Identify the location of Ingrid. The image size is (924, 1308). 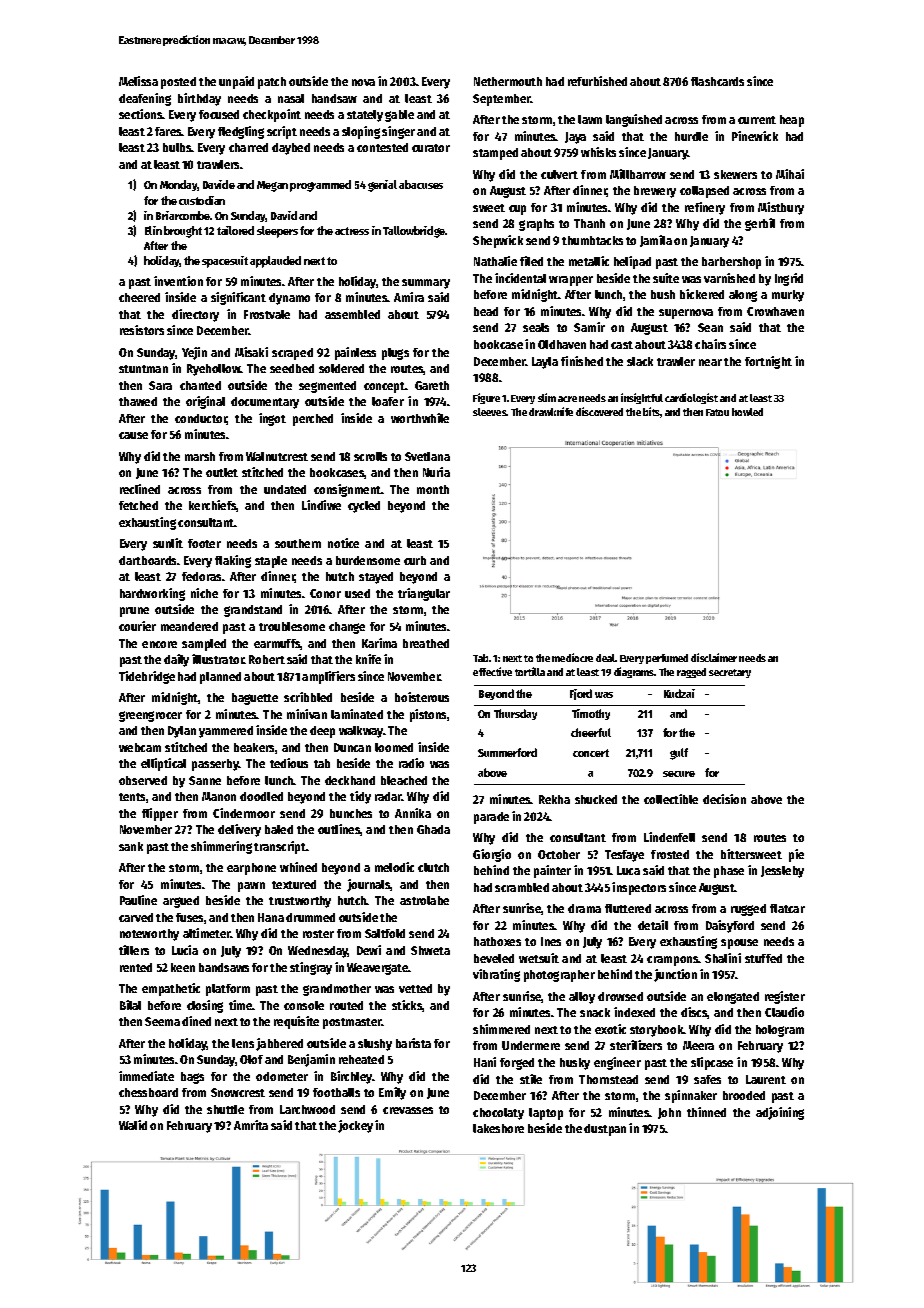
(789, 279).
